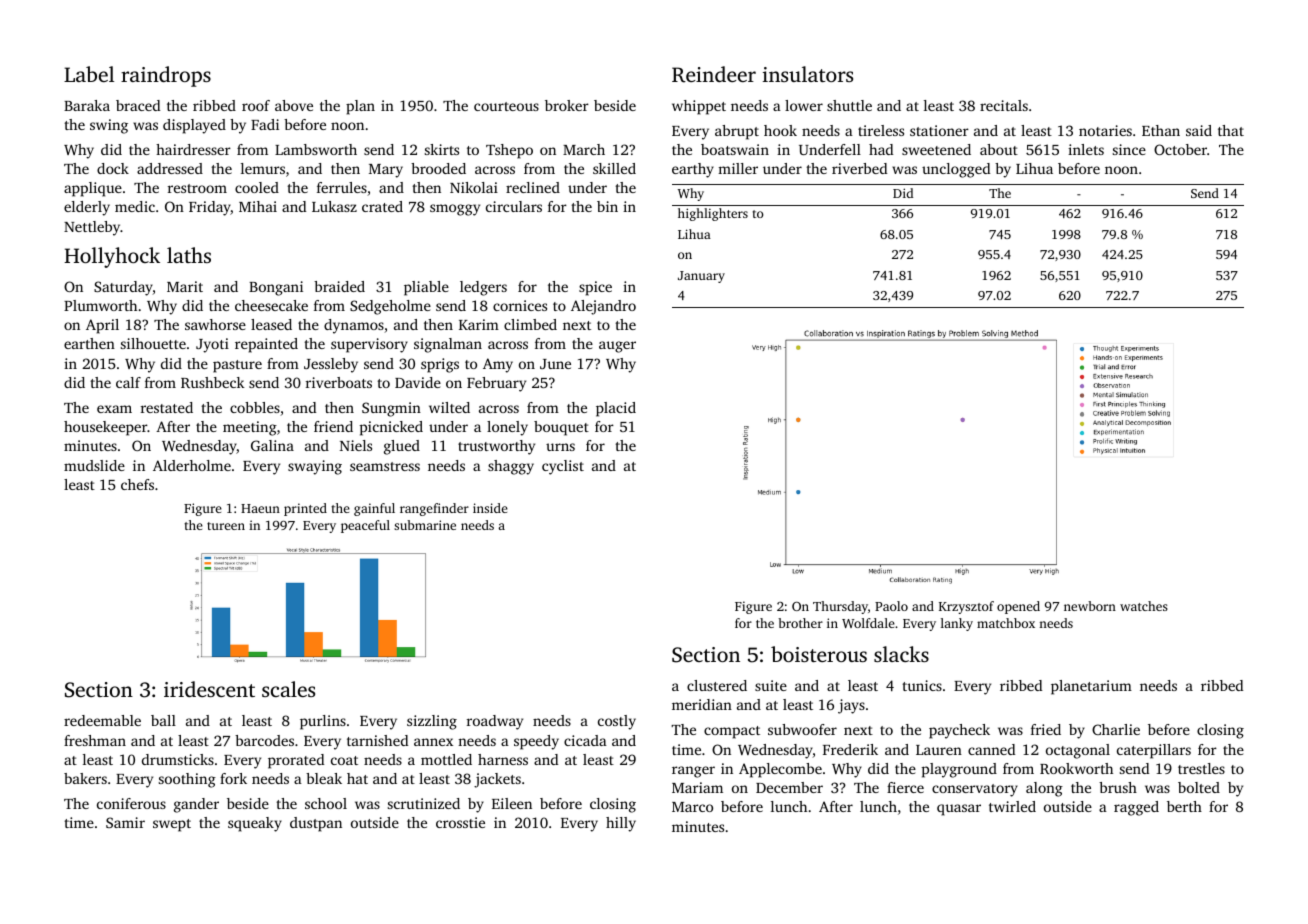  Describe the element at coordinates (1129, 149) in the document. I see `since` at that location.
